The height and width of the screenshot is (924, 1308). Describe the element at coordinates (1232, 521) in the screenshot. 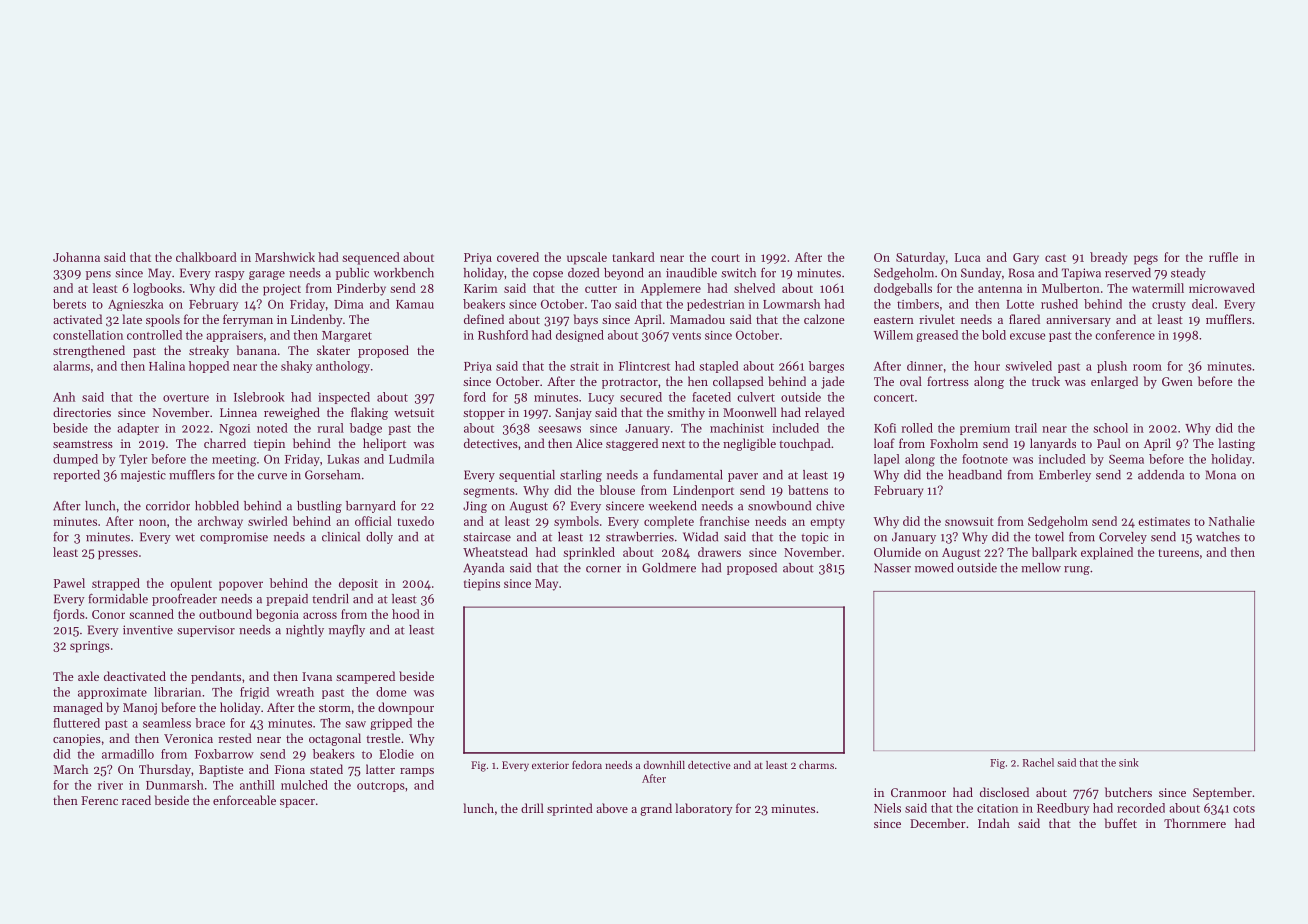

I see `Nathalie` at that location.
